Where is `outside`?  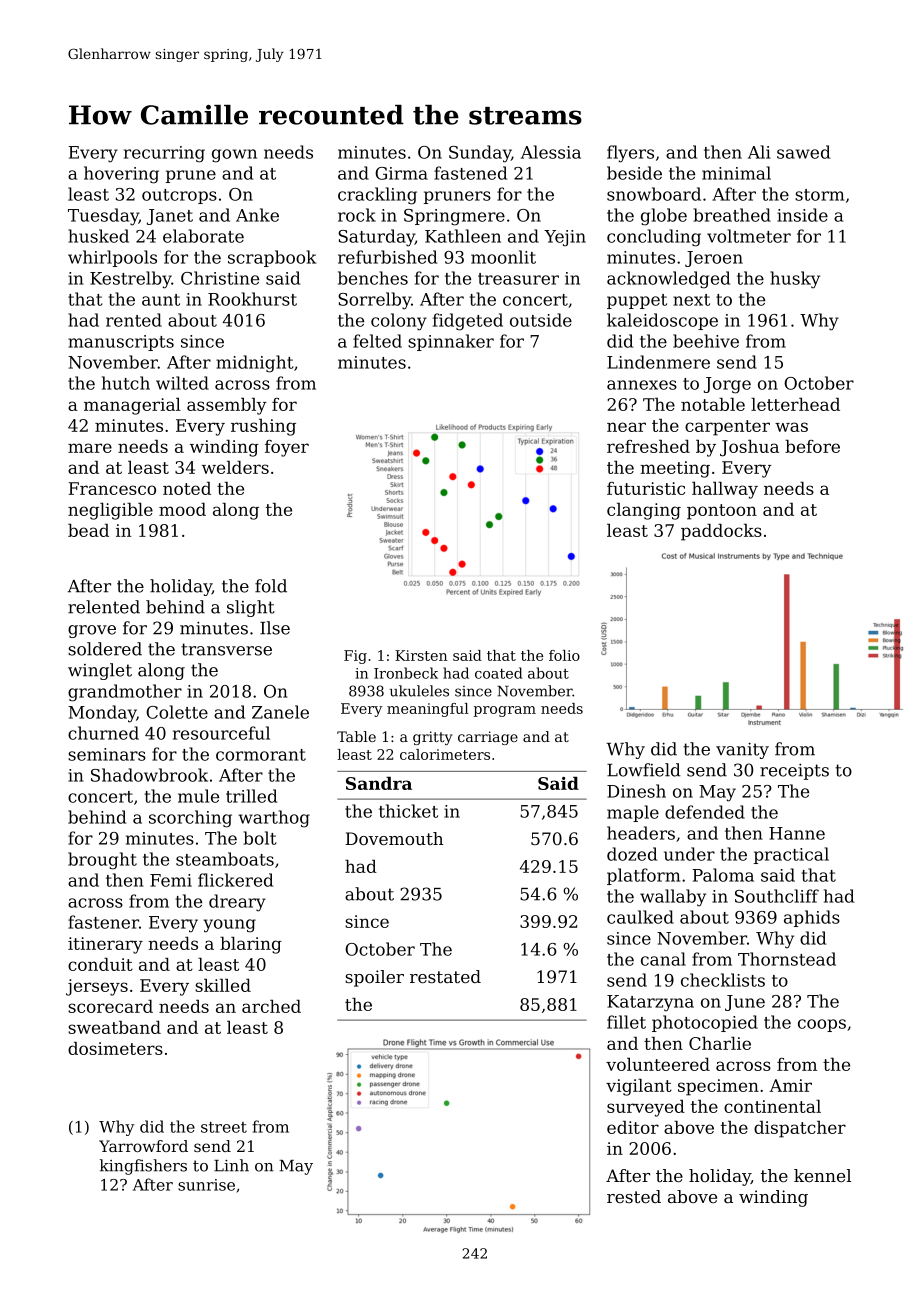 outside is located at coordinates (541, 320).
